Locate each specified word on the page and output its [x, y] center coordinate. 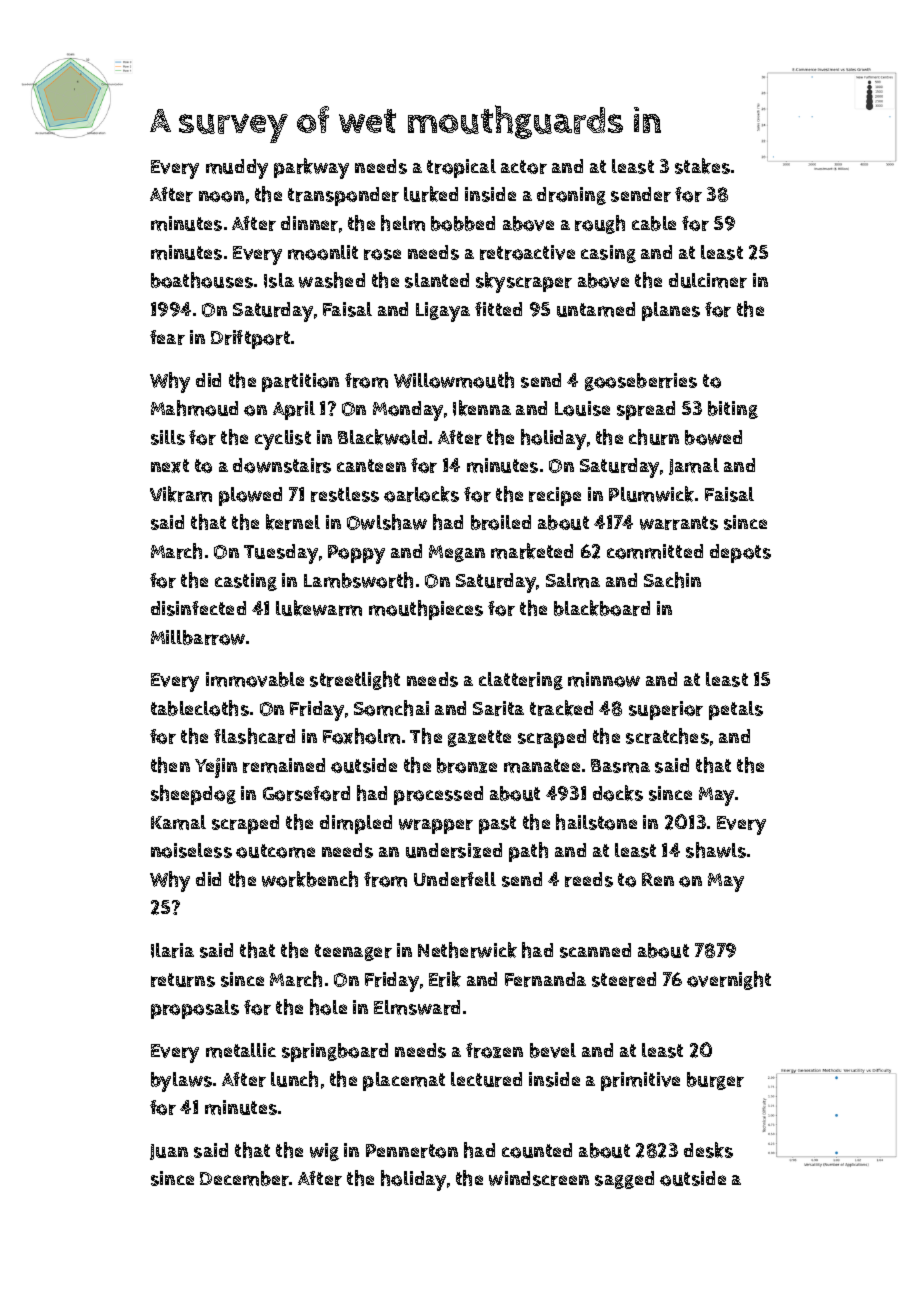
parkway [311, 168]
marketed [532, 551]
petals [736, 710]
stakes [702, 166]
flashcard [254, 736]
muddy [237, 169]
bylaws [181, 1082]
